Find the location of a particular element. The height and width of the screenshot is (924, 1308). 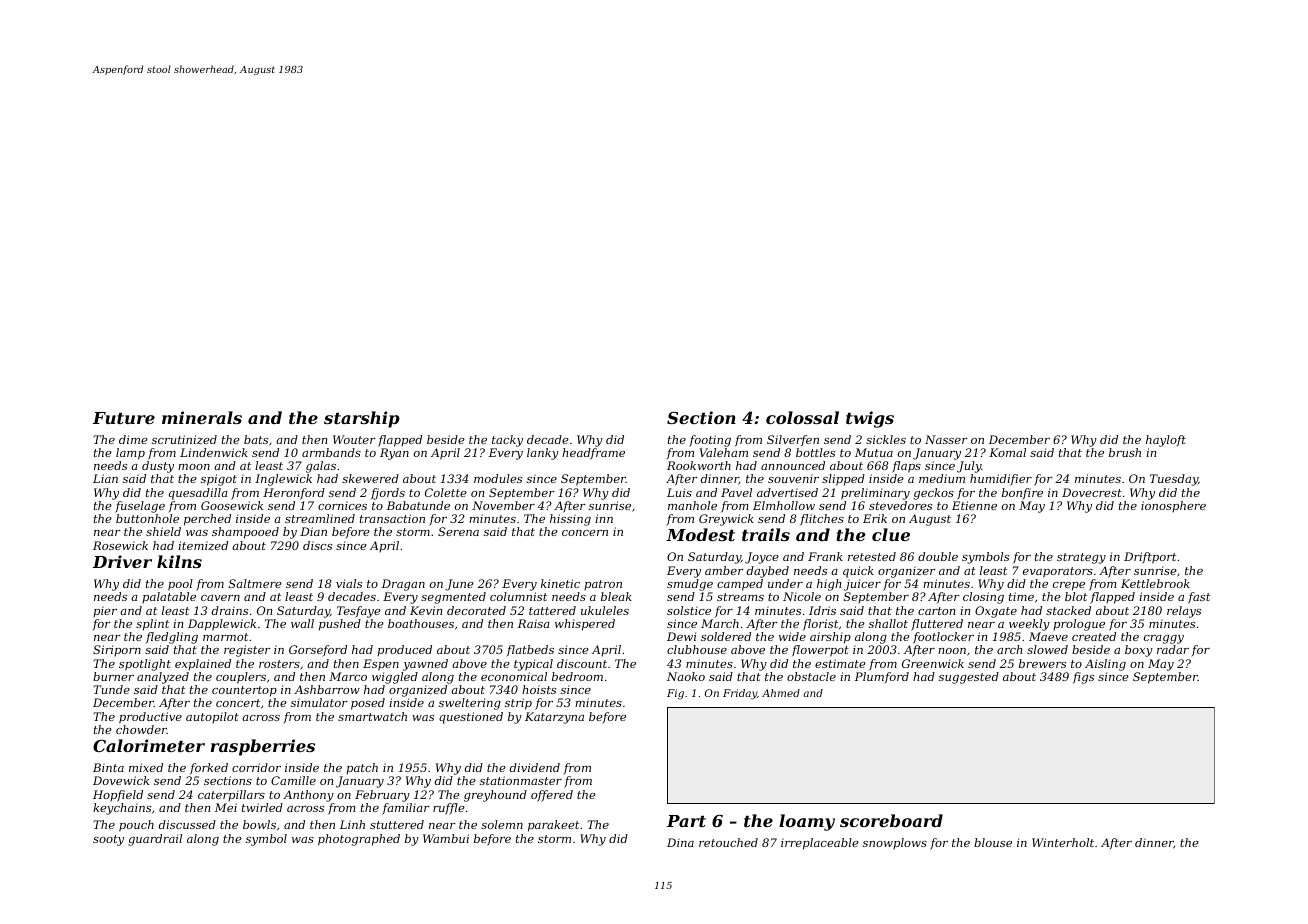

lamp is located at coordinates (130, 454).
